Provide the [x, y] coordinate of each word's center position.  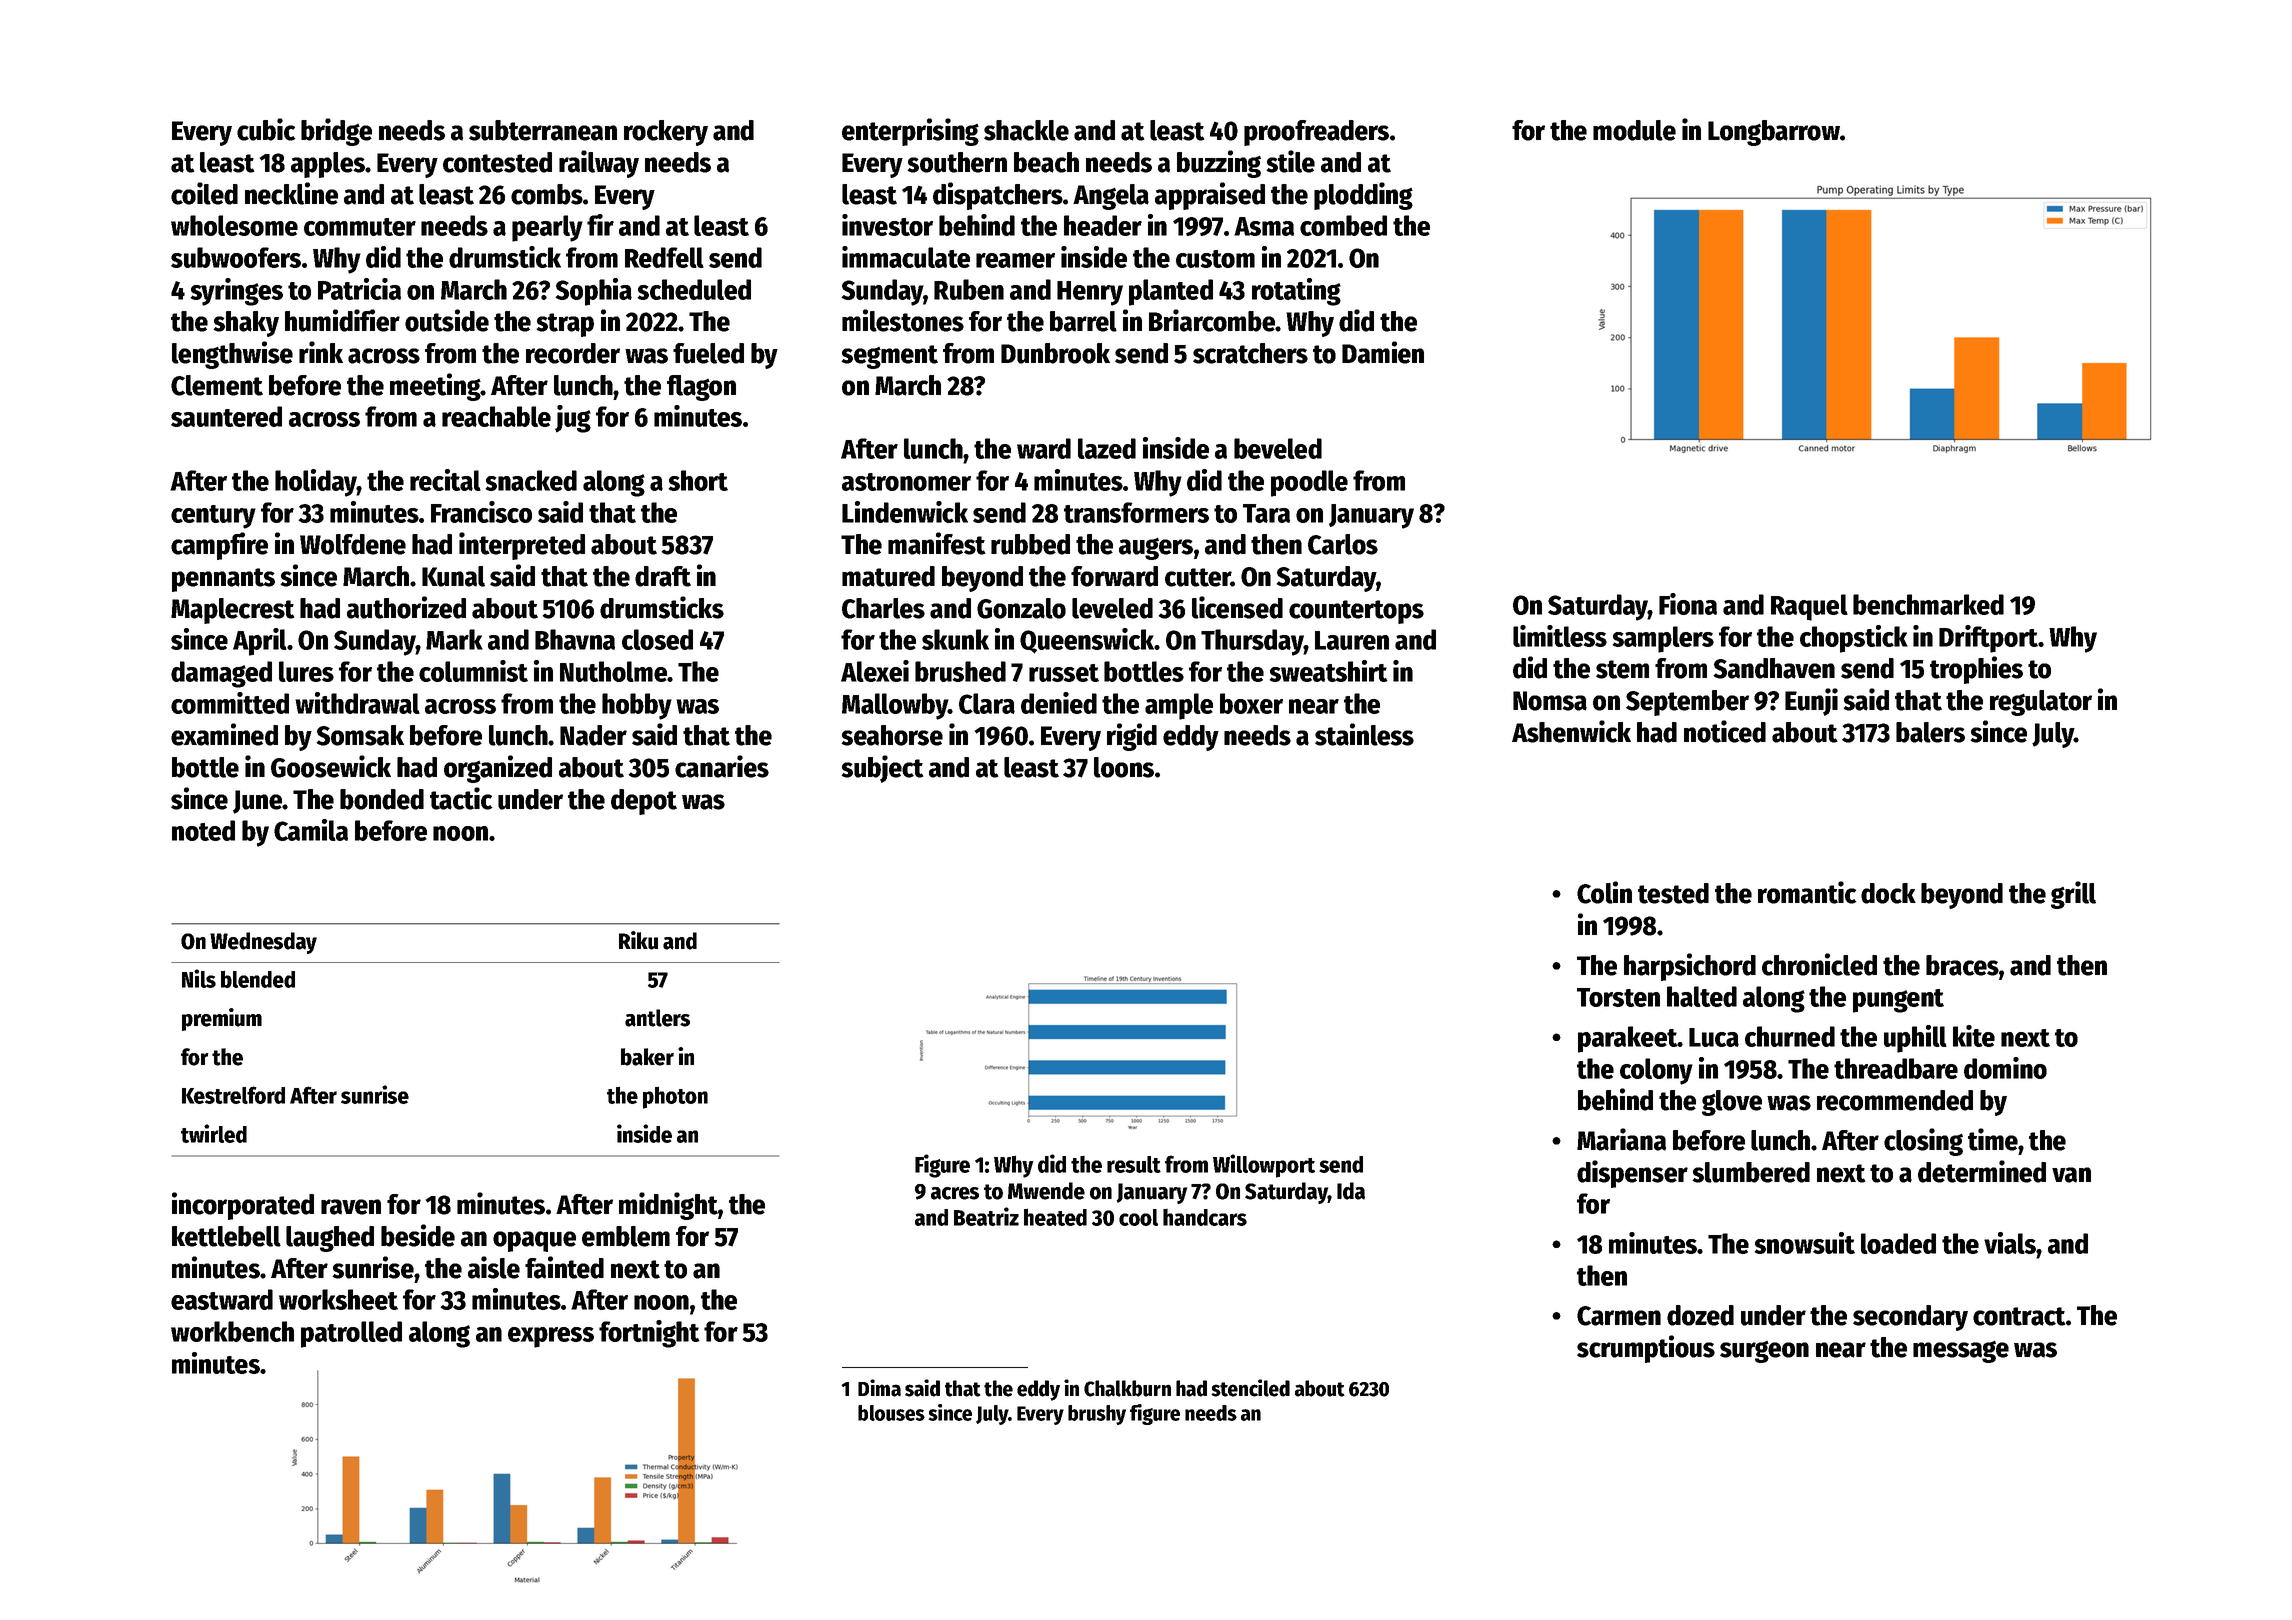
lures [306, 671]
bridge [336, 132]
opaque [534, 1241]
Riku [638, 940]
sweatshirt [1328, 671]
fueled [708, 353]
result [1134, 1164]
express [551, 1337]
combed [1343, 225]
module [1634, 130]
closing [1923, 1142]
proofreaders [1316, 133]
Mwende [1046, 1191]
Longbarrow [1774, 133]
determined [1982, 1171]
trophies [1976, 670]
